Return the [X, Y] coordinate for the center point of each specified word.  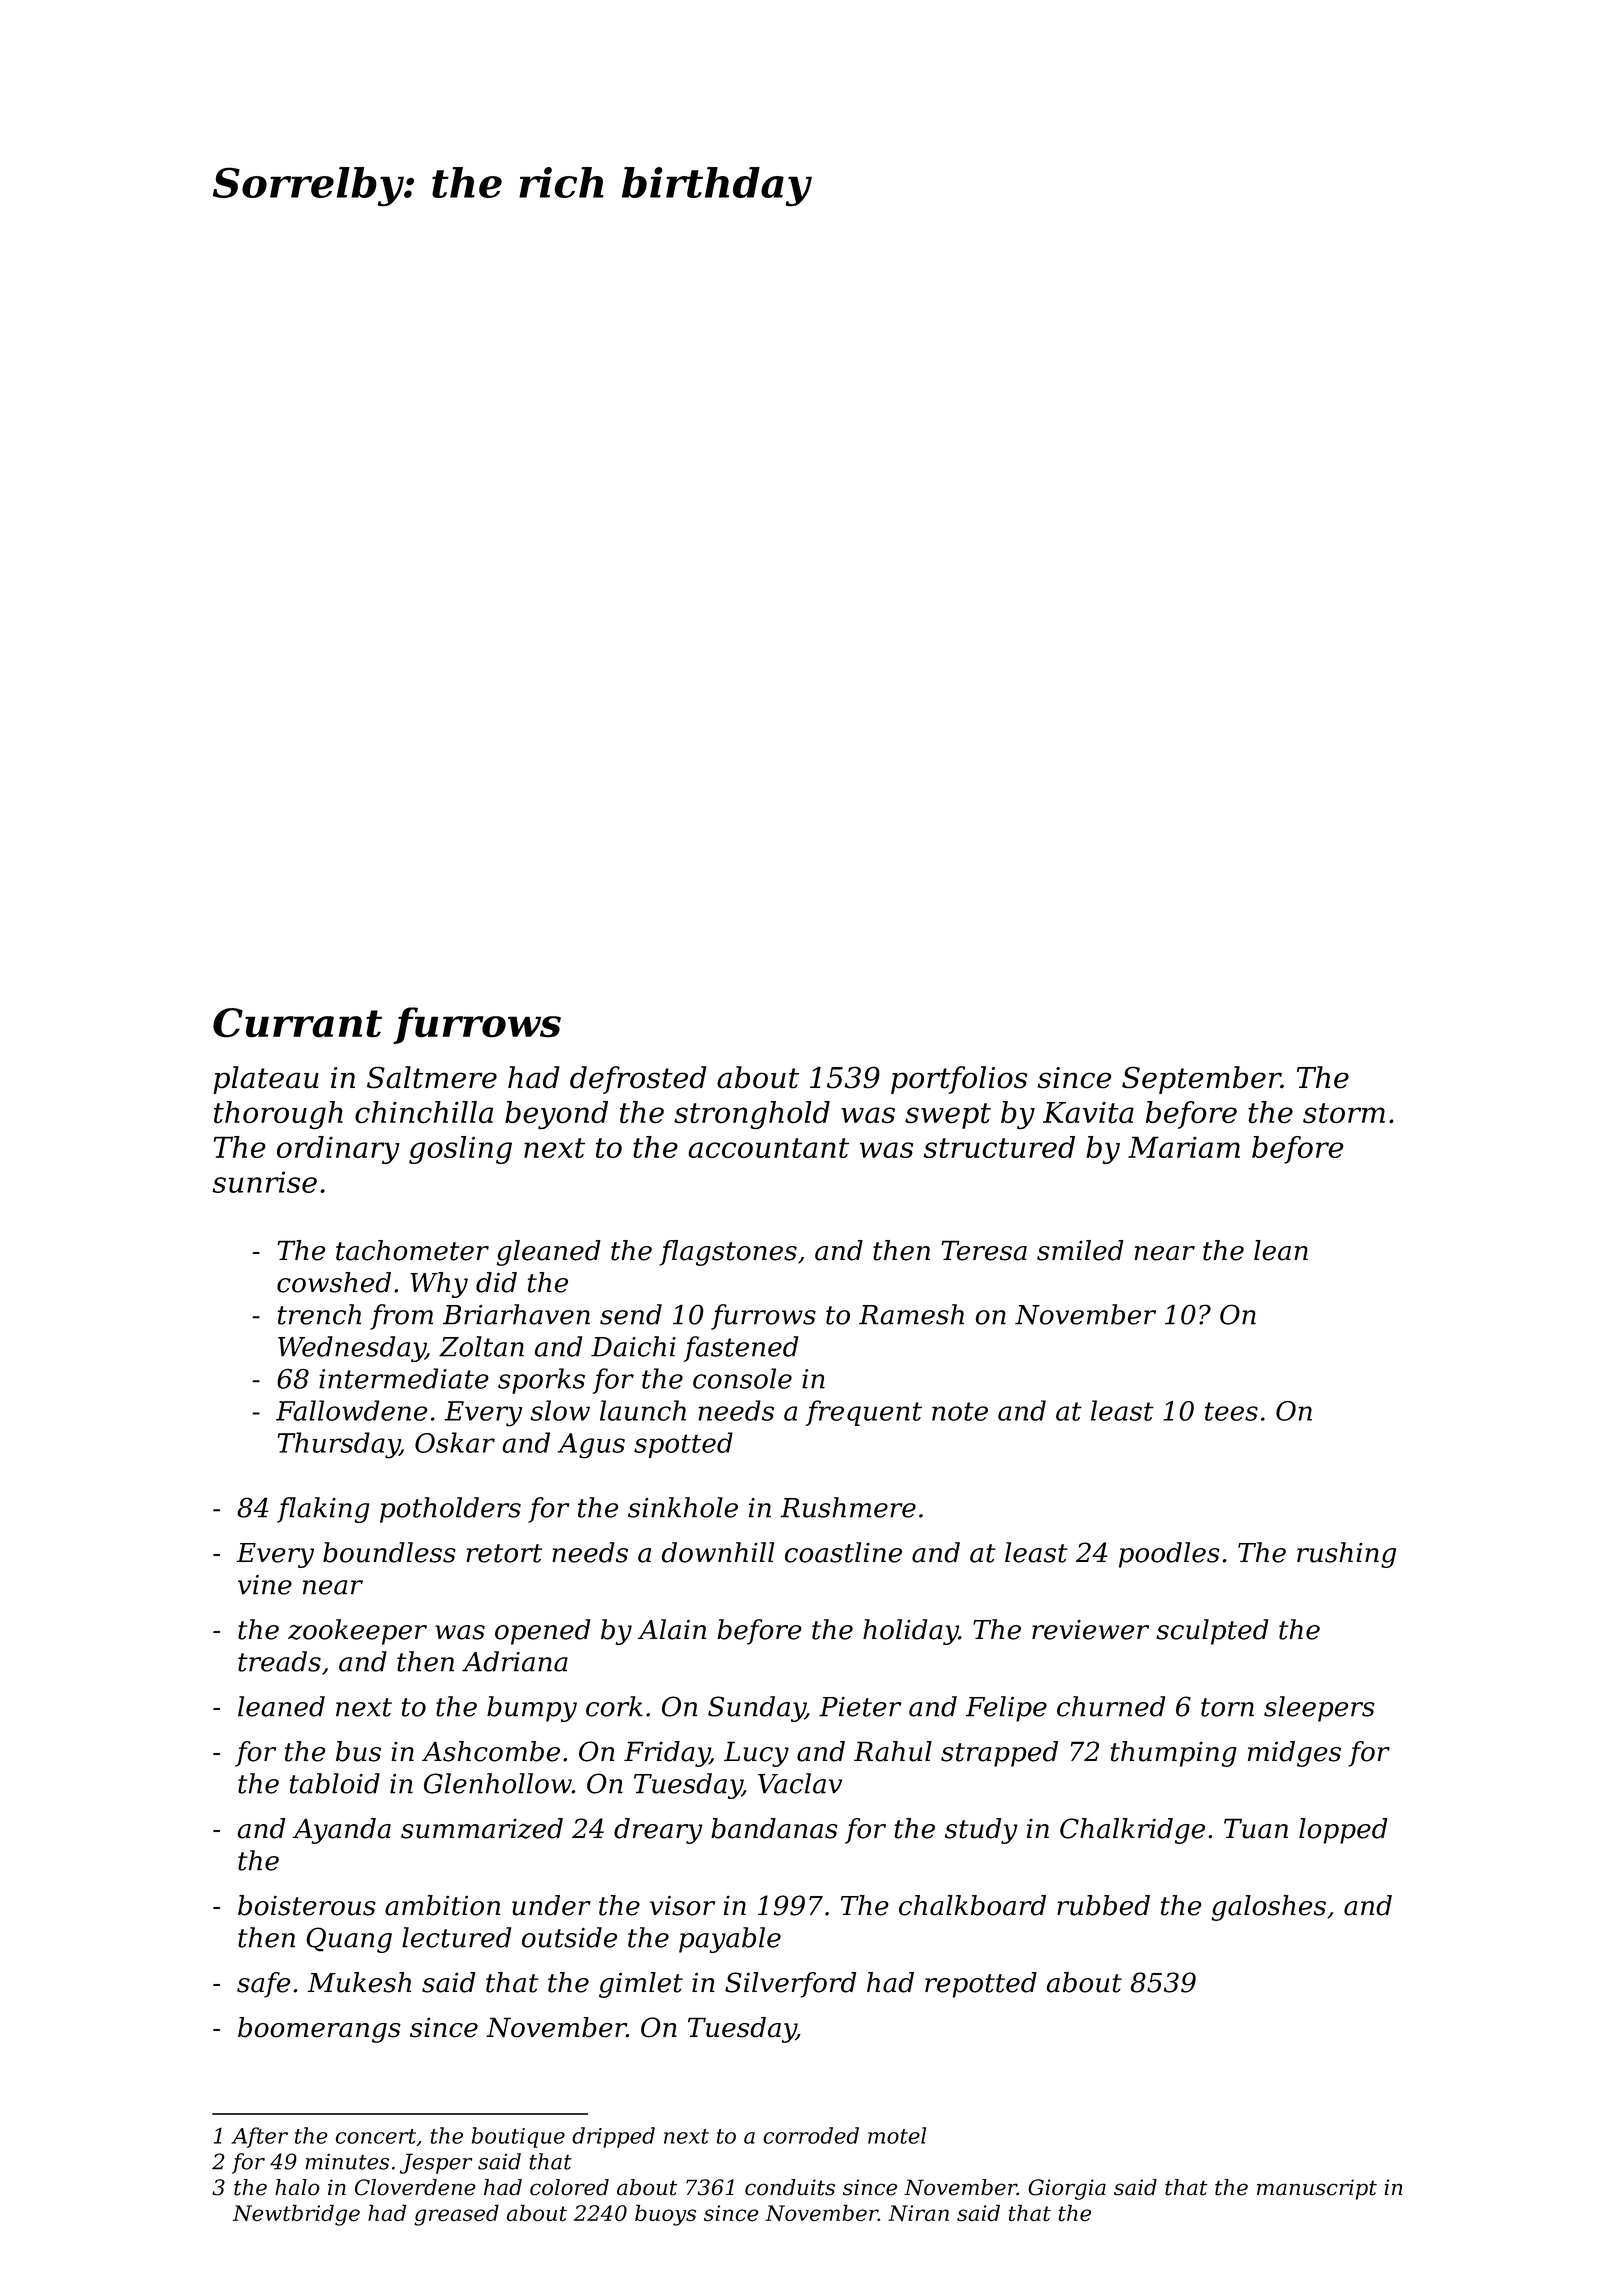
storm [1344, 1113]
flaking [323, 1510]
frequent [863, 1413]
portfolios [959, 1080]
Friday [667, 1754]
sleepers [1319, 1709]
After [259, 2137]
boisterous [307, 1905]
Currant [297, 1023]
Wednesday [352, 1349]
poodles [1169, 1555]
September [1201, 1080]
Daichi [633, 1346]
